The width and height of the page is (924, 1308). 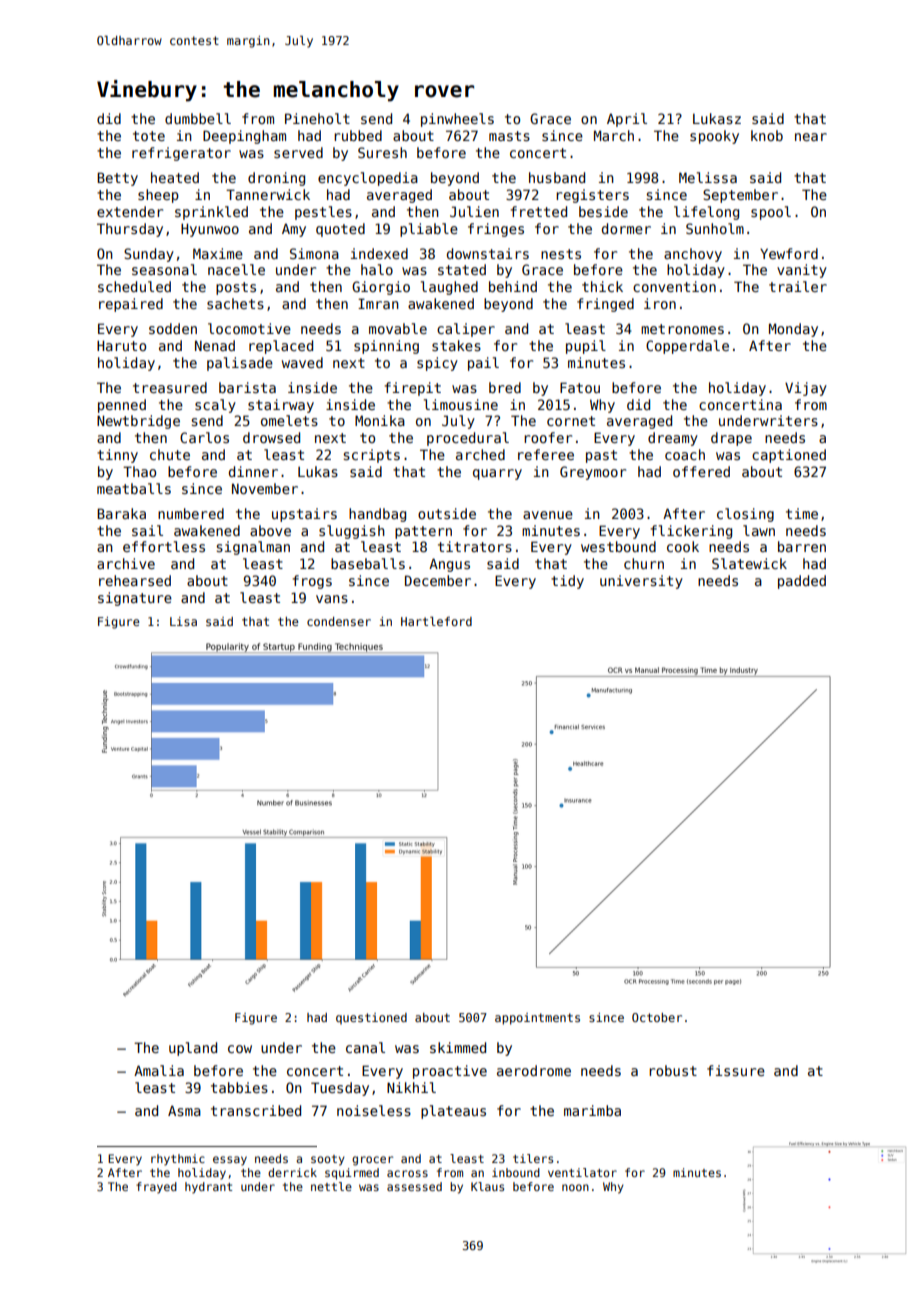 I want to click on questioned, so click(x=371, y=1019).
